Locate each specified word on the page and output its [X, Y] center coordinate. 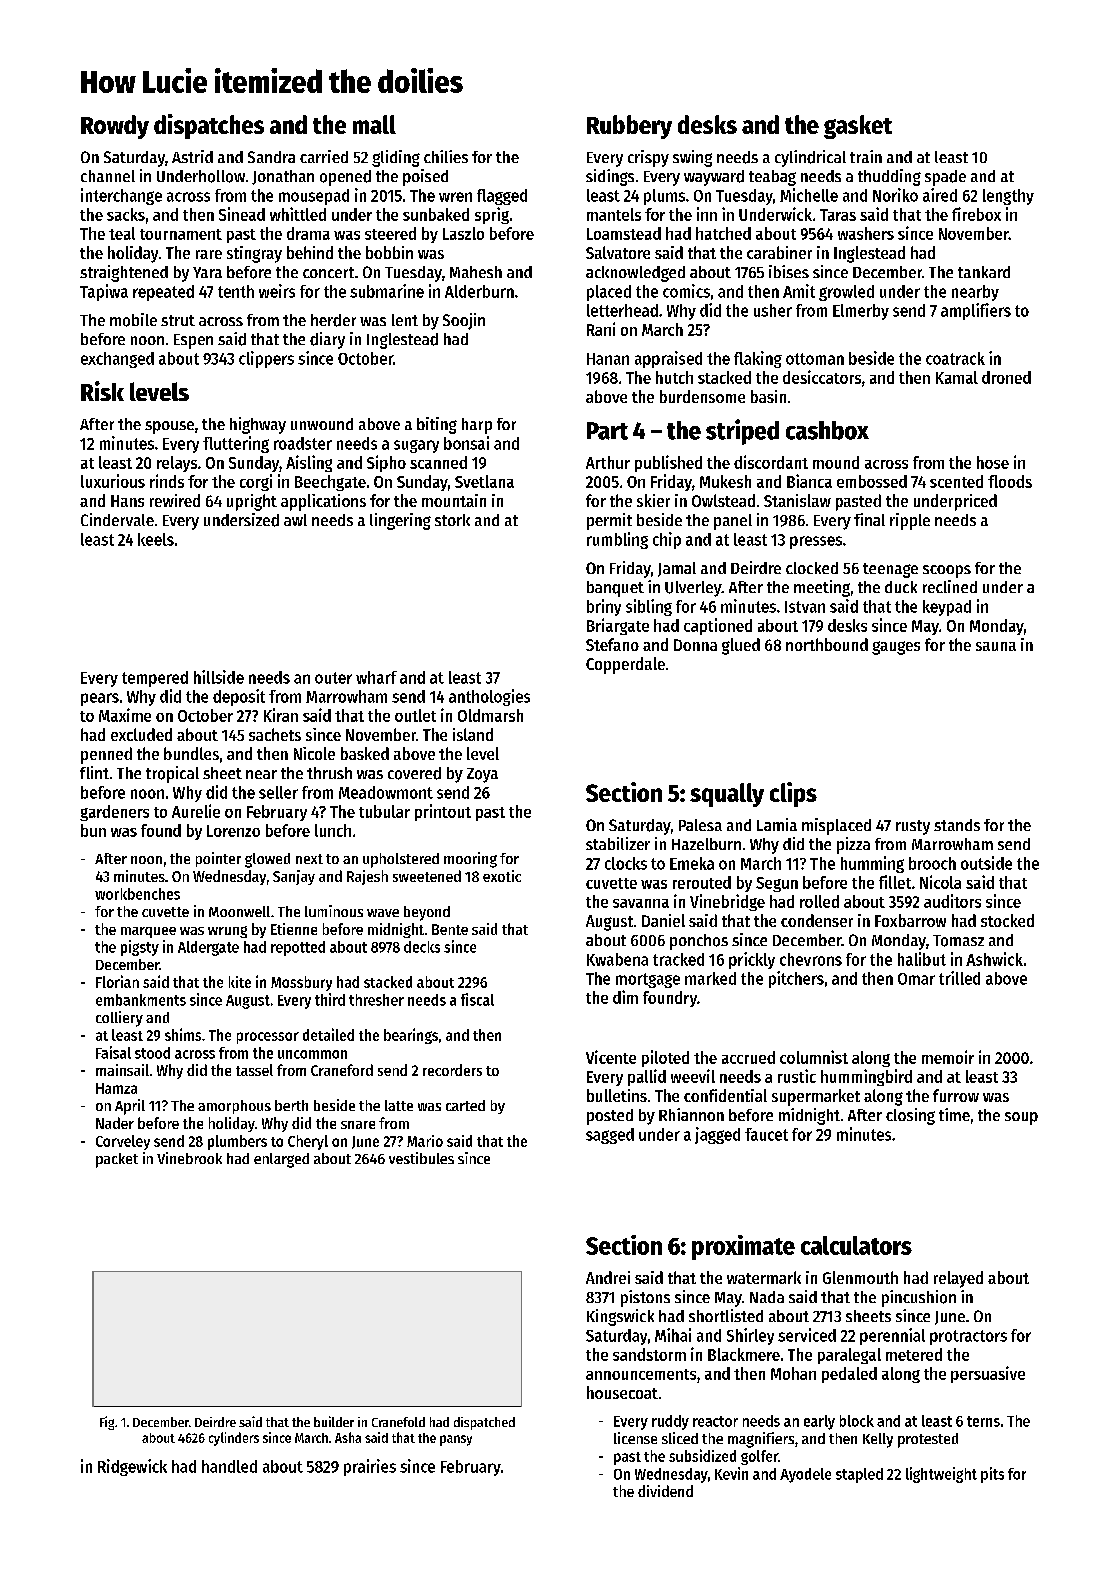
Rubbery [629, 127]
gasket [858, 127]
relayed [958, 1279]
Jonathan [283, 177]
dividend [665, 1491]
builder [334, 1421]
